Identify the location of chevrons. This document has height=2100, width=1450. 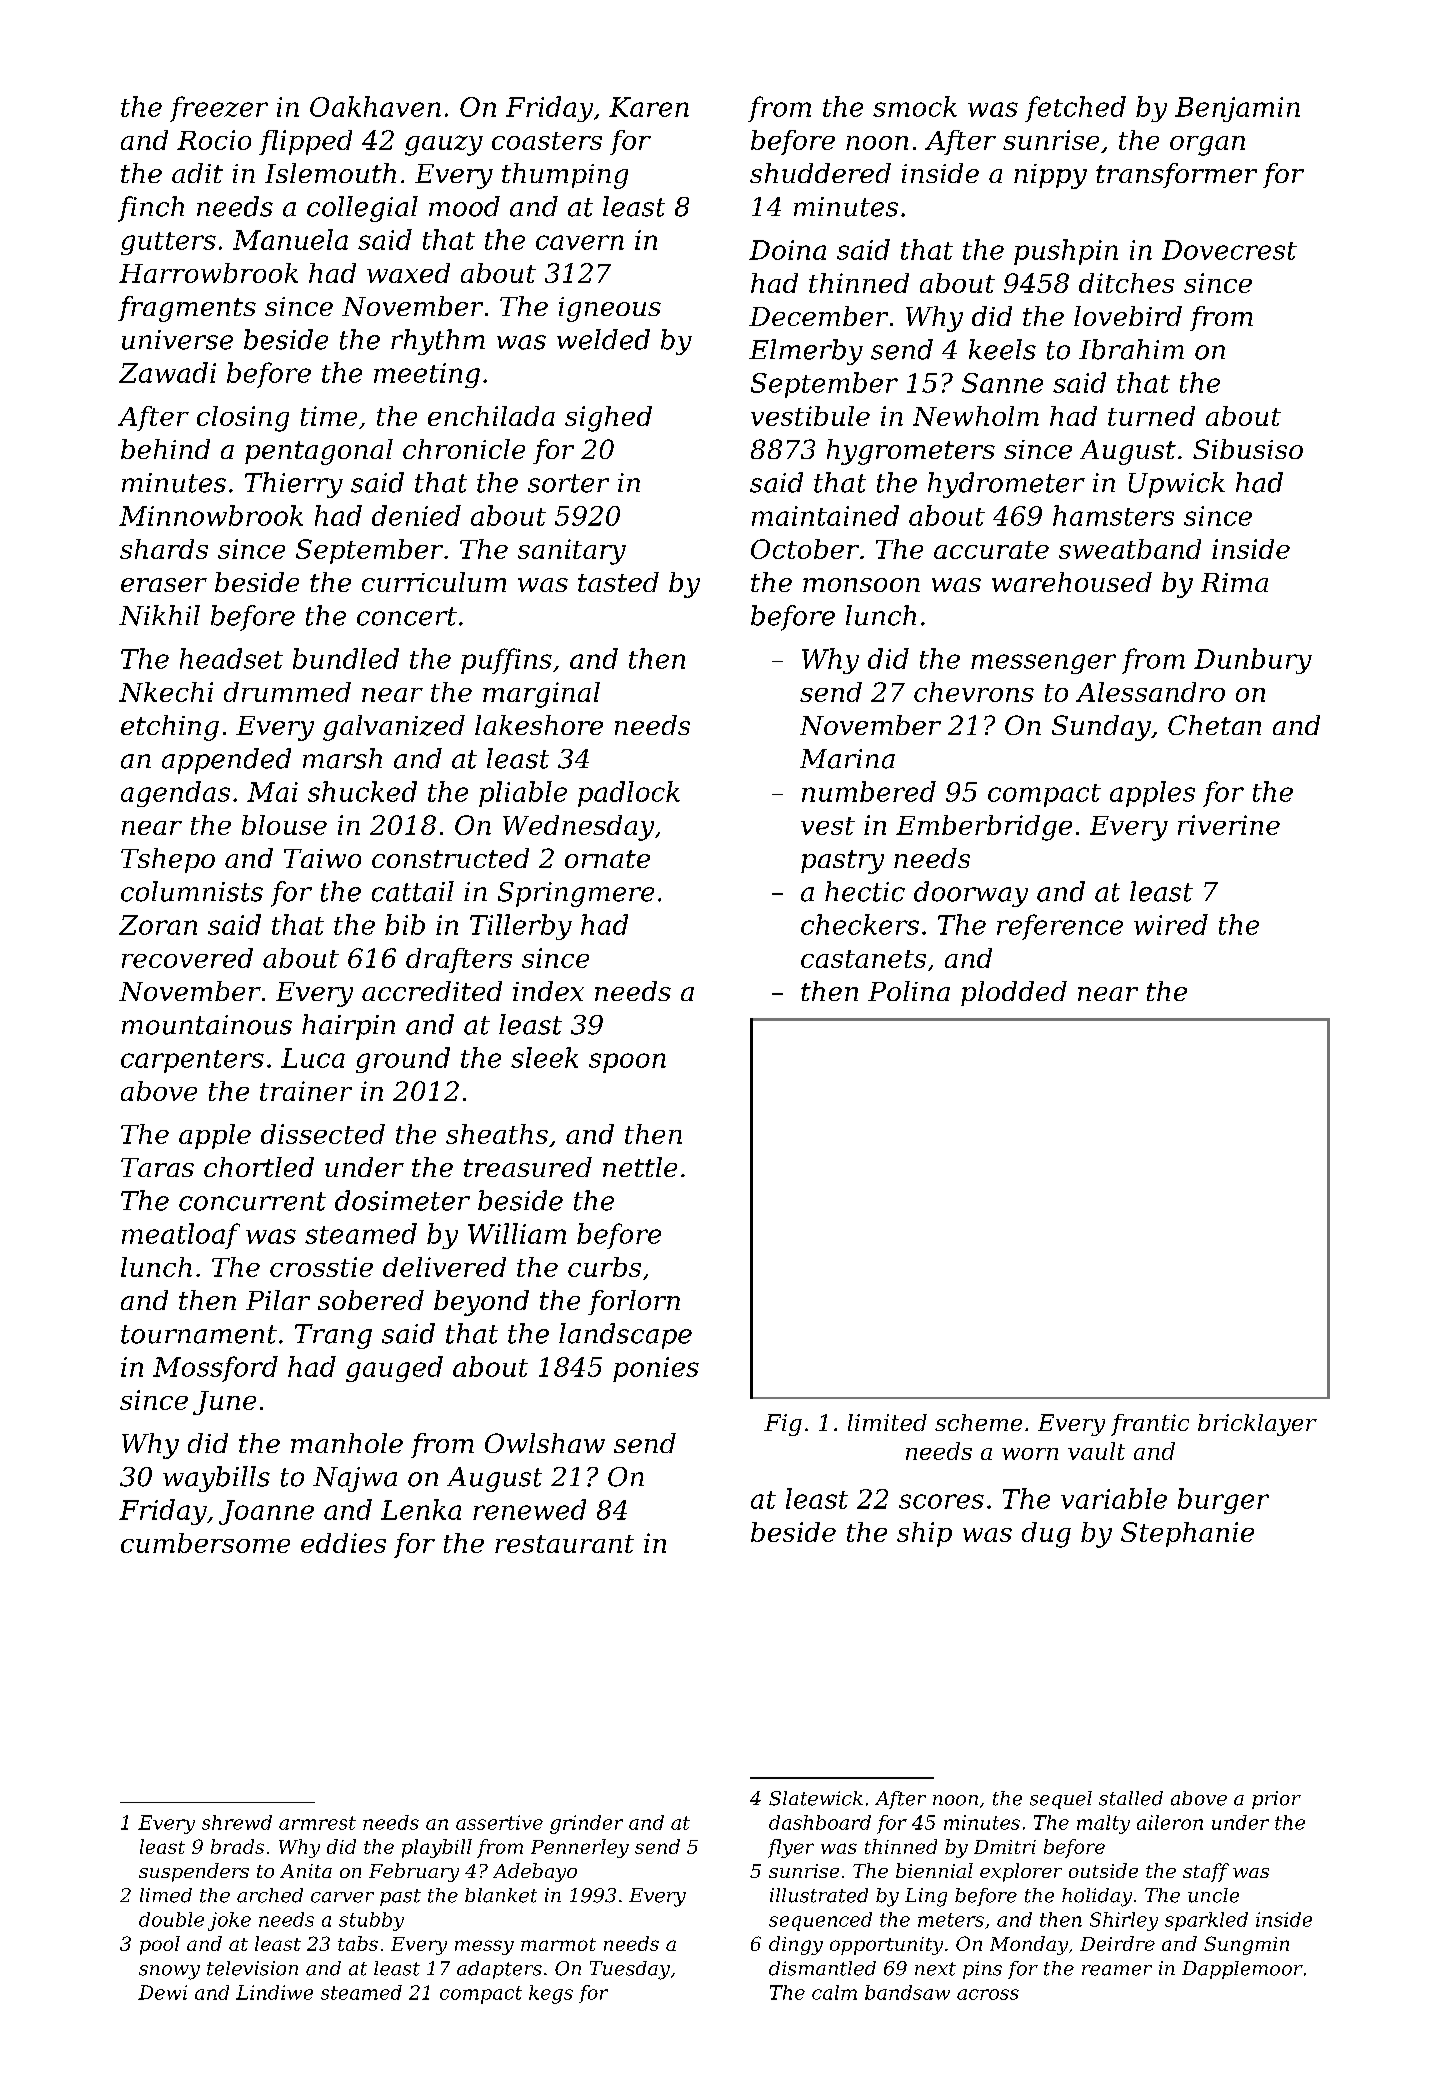
(974, 692).
